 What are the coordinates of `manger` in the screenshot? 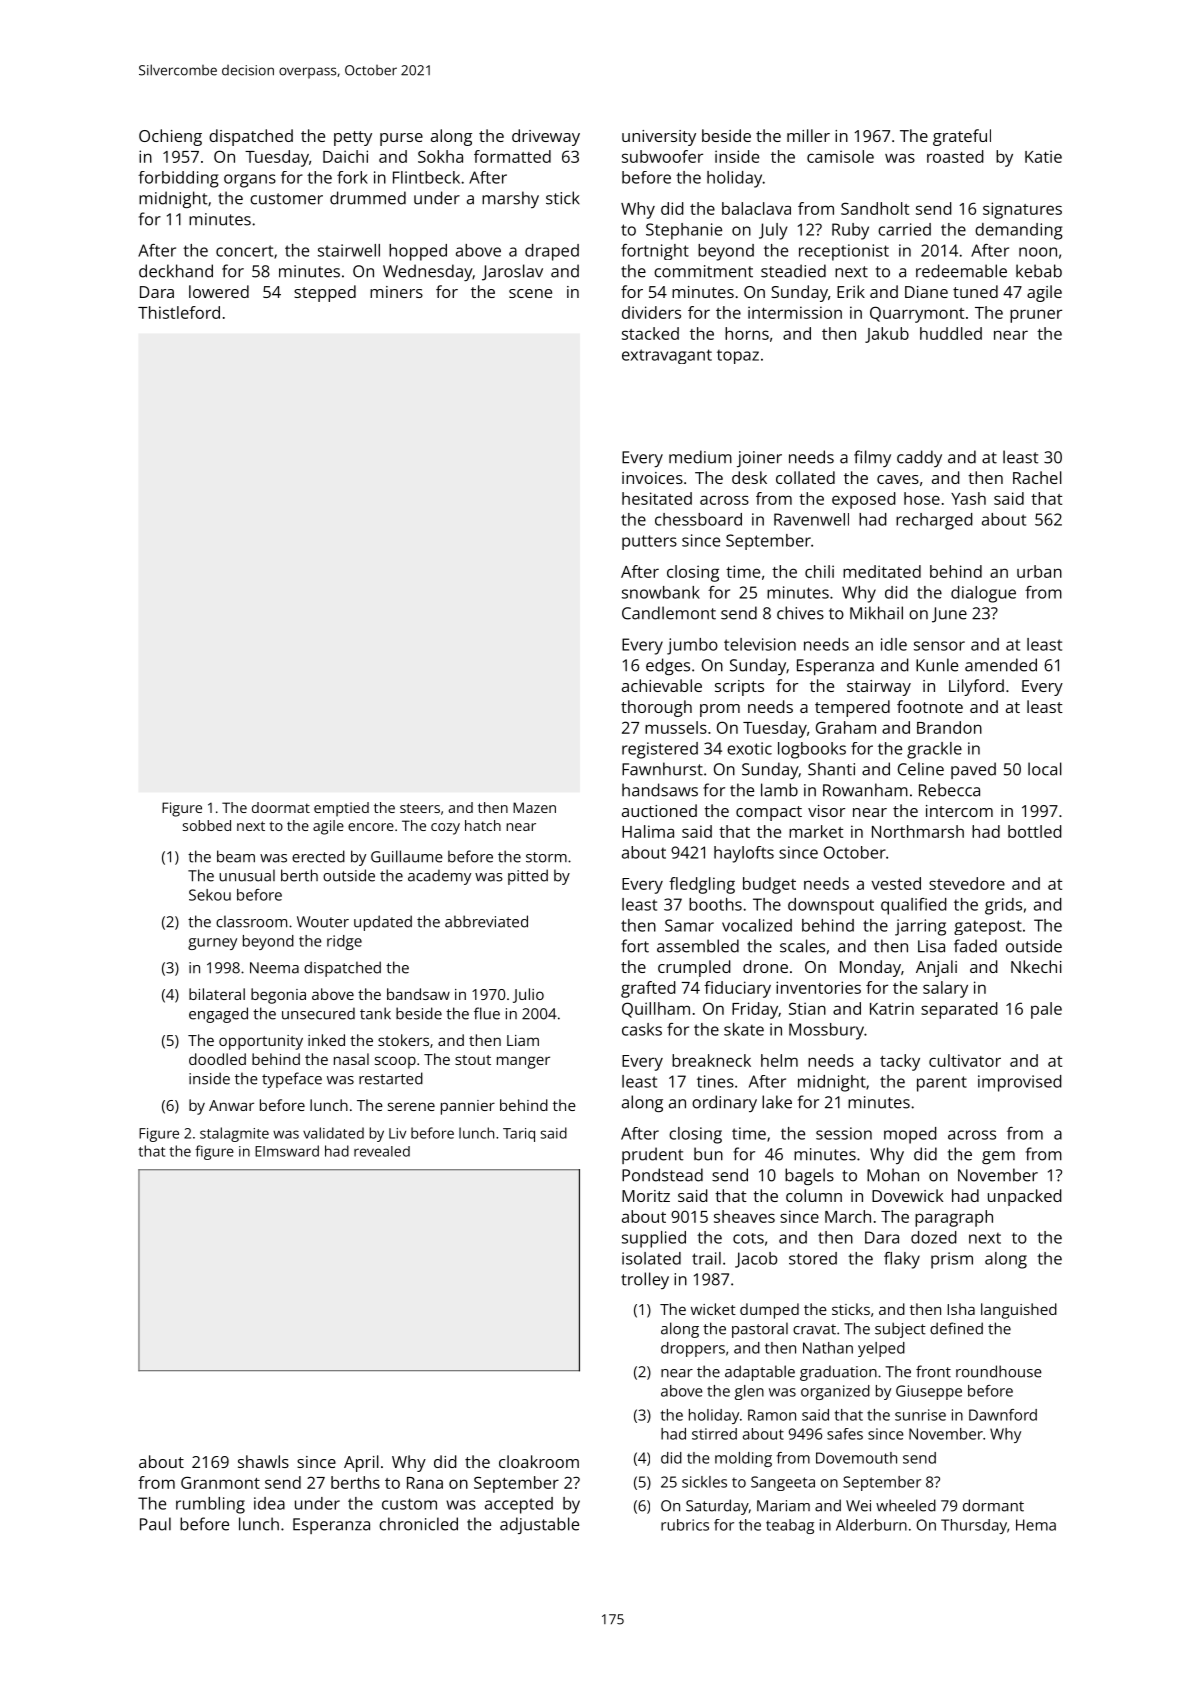 It's located at (523, 1062).
